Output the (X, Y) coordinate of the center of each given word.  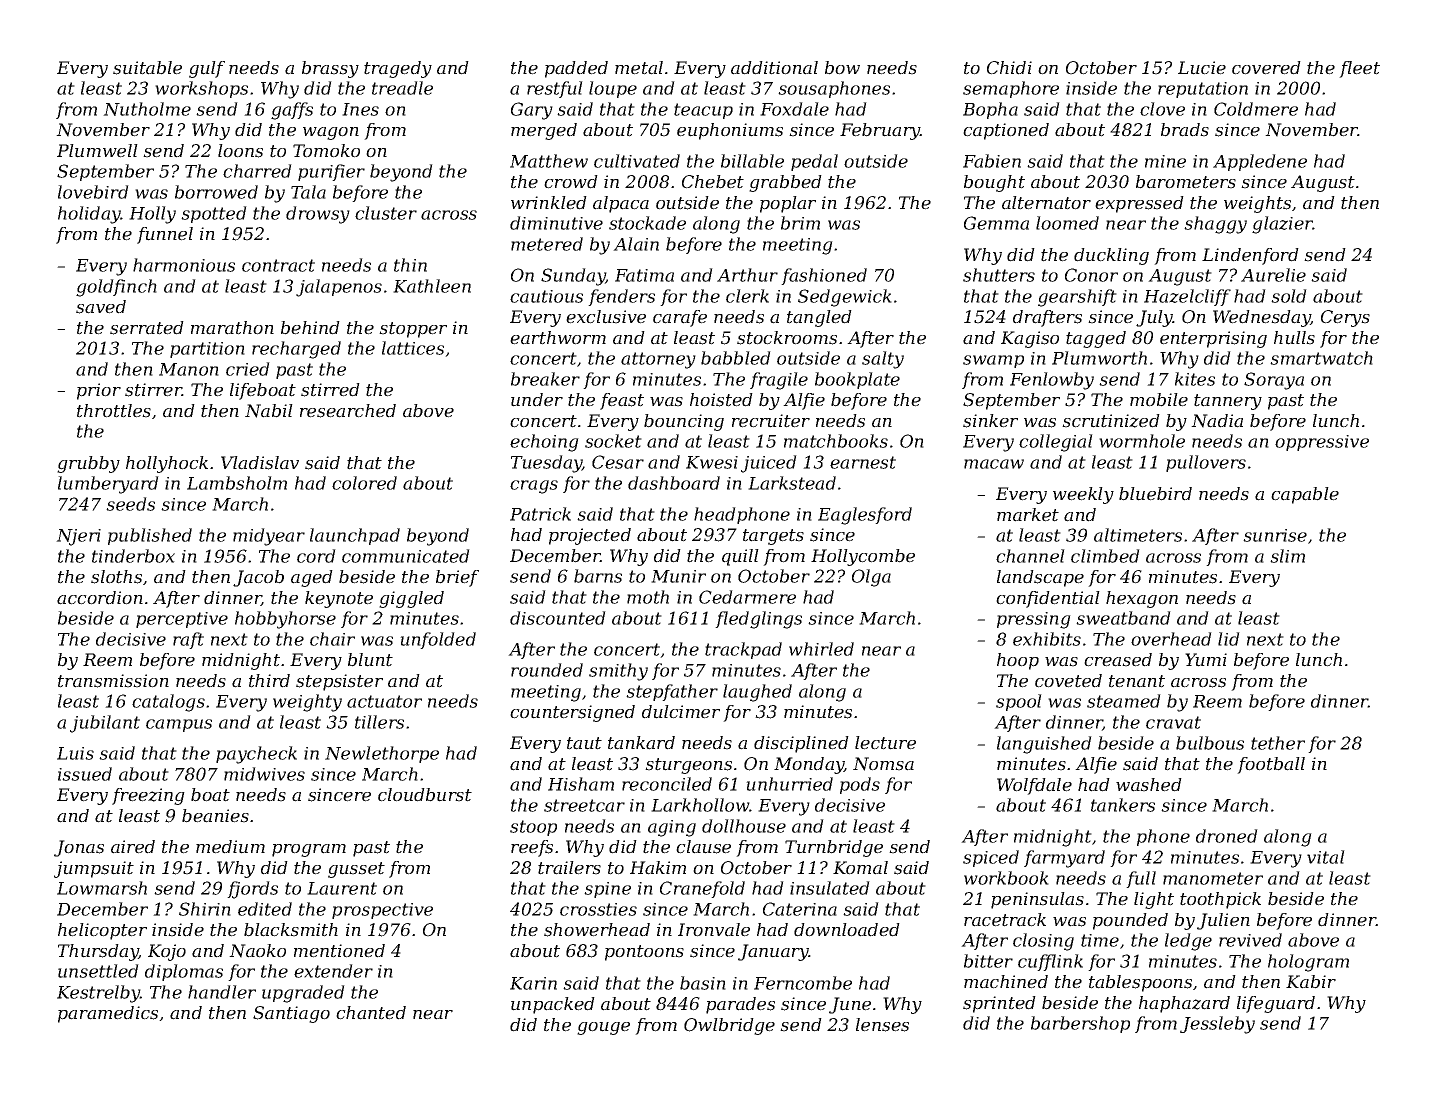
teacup (703, 111)
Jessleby (1217, 1025)
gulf (207, 69)
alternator (1046, 203)
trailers (569, 868)
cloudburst (425, 795)
